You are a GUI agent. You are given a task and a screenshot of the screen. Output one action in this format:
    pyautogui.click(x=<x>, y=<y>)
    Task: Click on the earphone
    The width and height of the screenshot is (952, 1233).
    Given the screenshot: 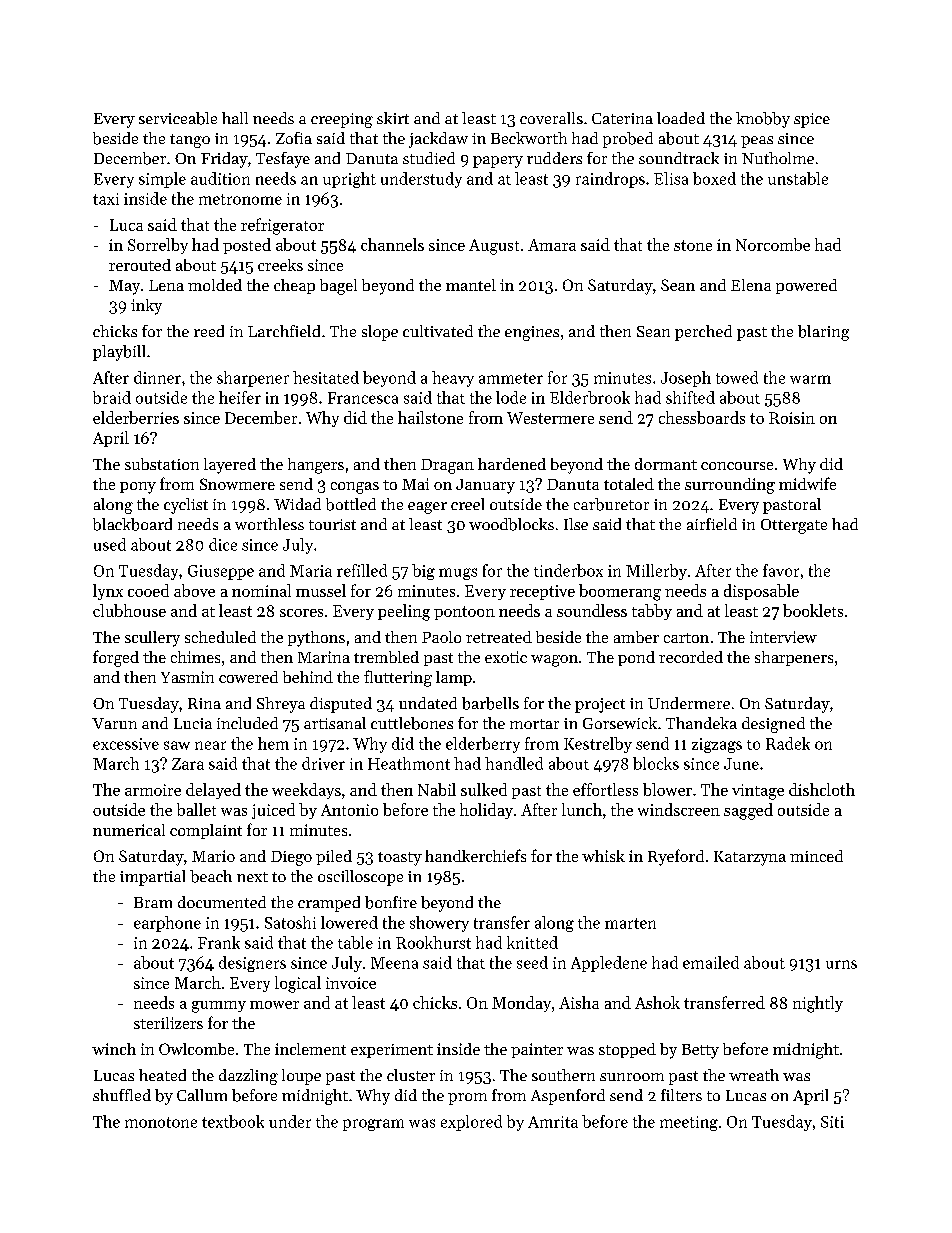 What is the action you would take?
    pyautogui.click(x=167, y=924)
